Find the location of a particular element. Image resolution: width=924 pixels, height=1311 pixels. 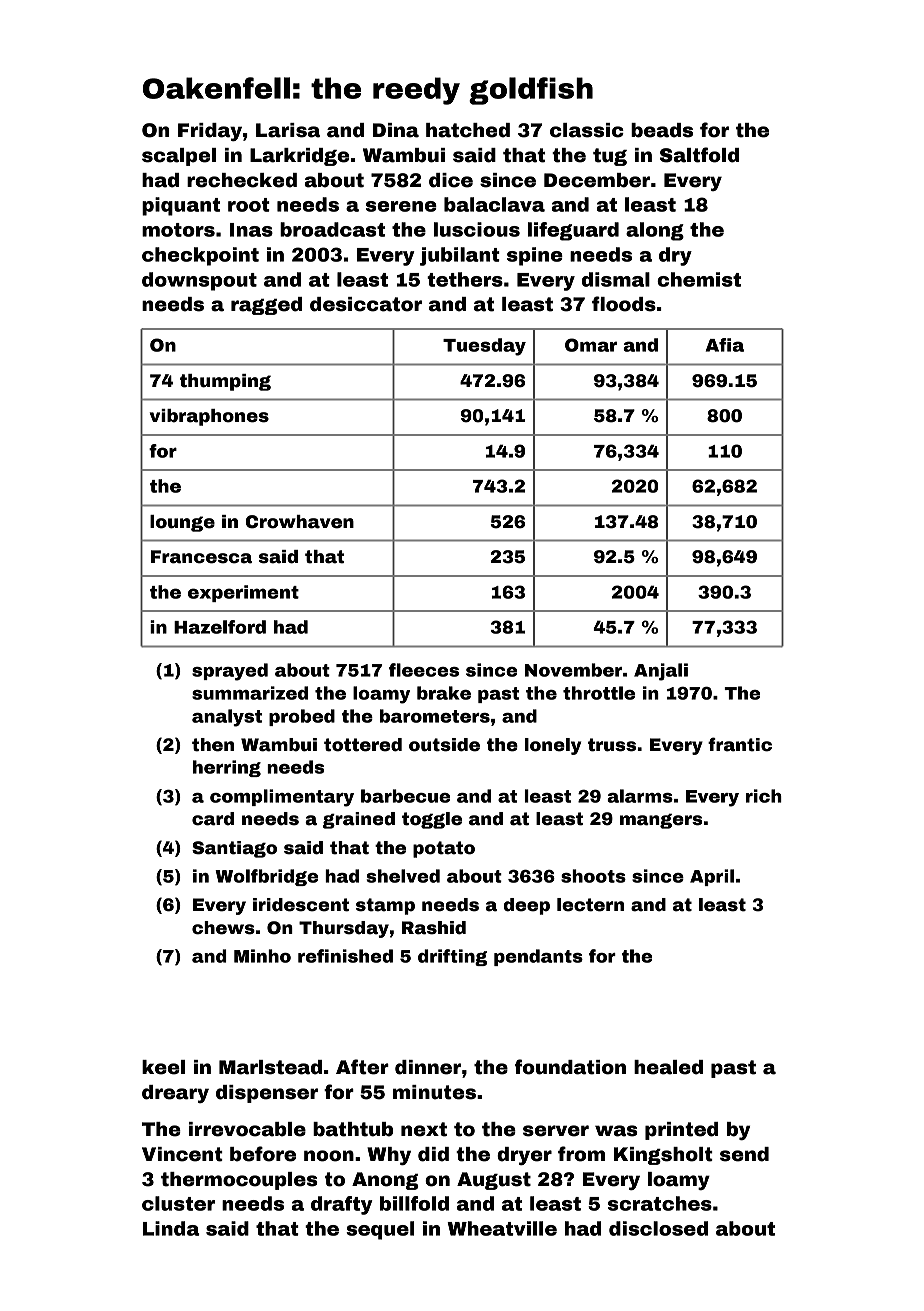

November is located at coordinates (573, 670).
